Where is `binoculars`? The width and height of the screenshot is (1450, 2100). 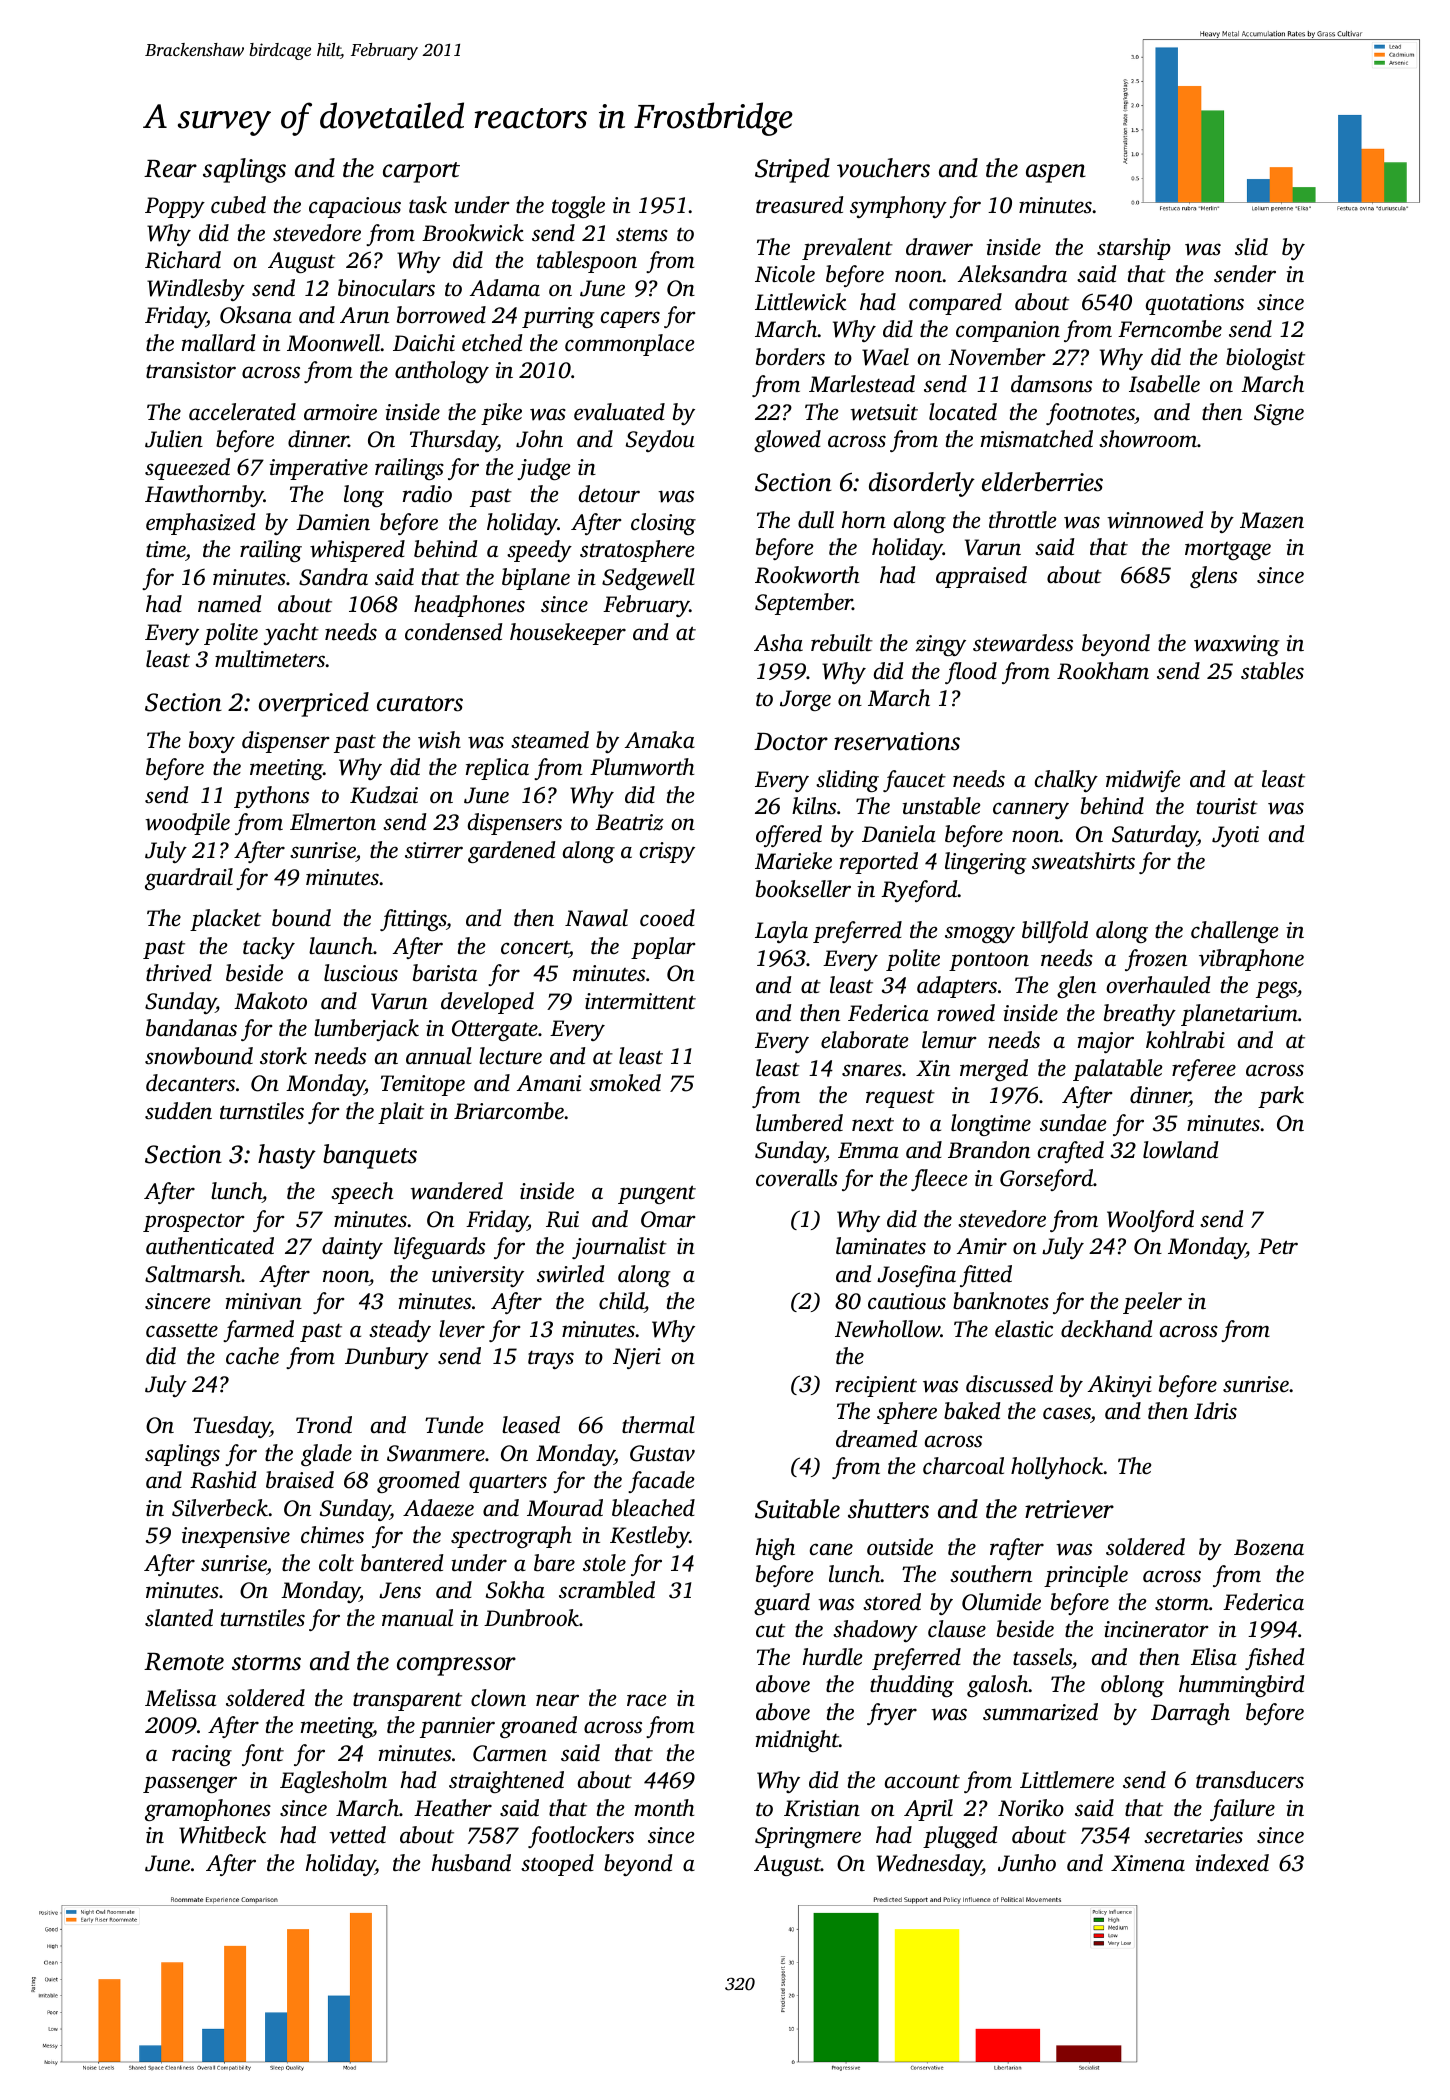 binoculars is located at coordinates (386, 288).
